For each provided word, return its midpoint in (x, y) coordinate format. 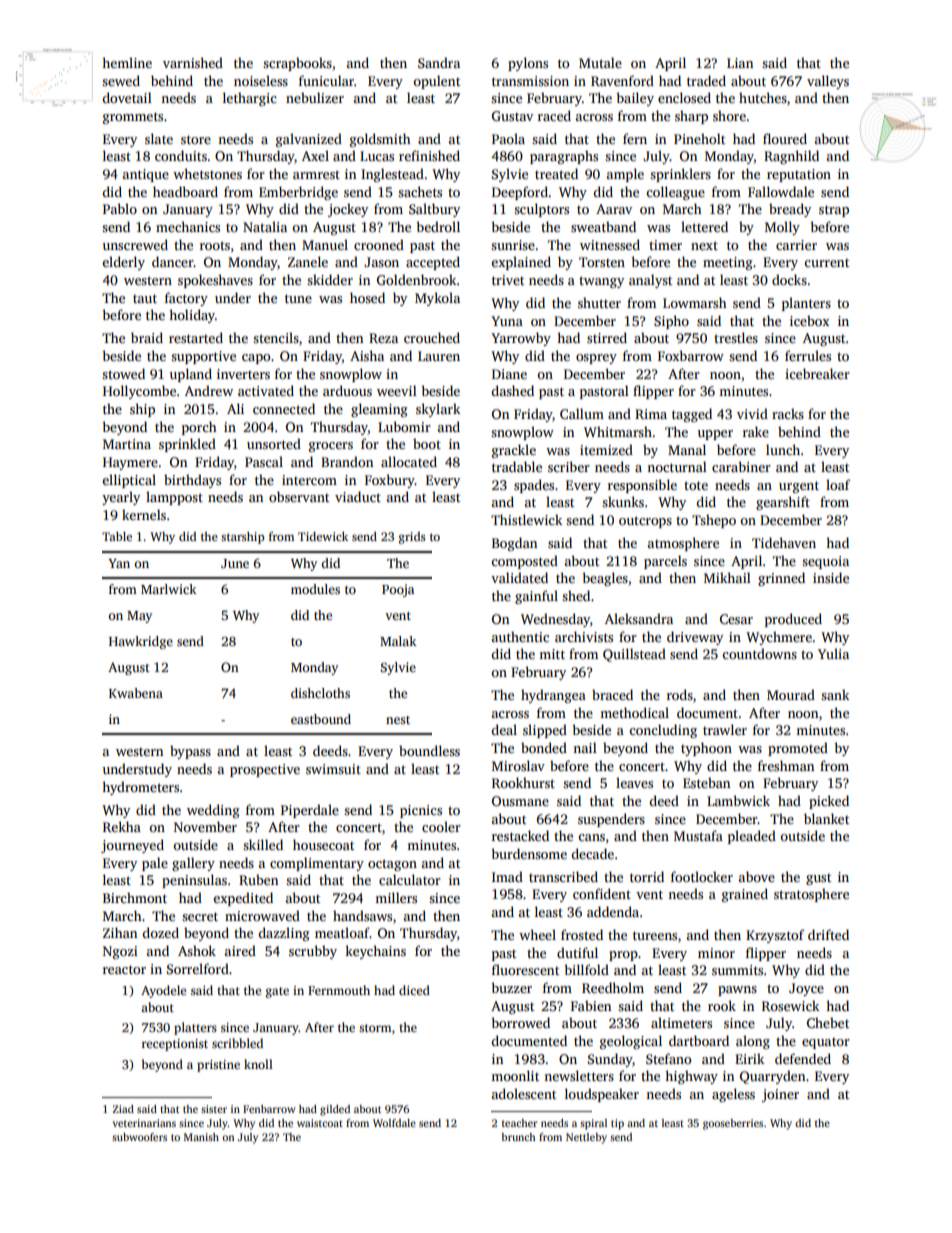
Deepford (520, 193)
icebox (809, 320)
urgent (799, 487)
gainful (536, 597)
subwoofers (139, 1137)
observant (299, 496)
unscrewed (135, 244)
